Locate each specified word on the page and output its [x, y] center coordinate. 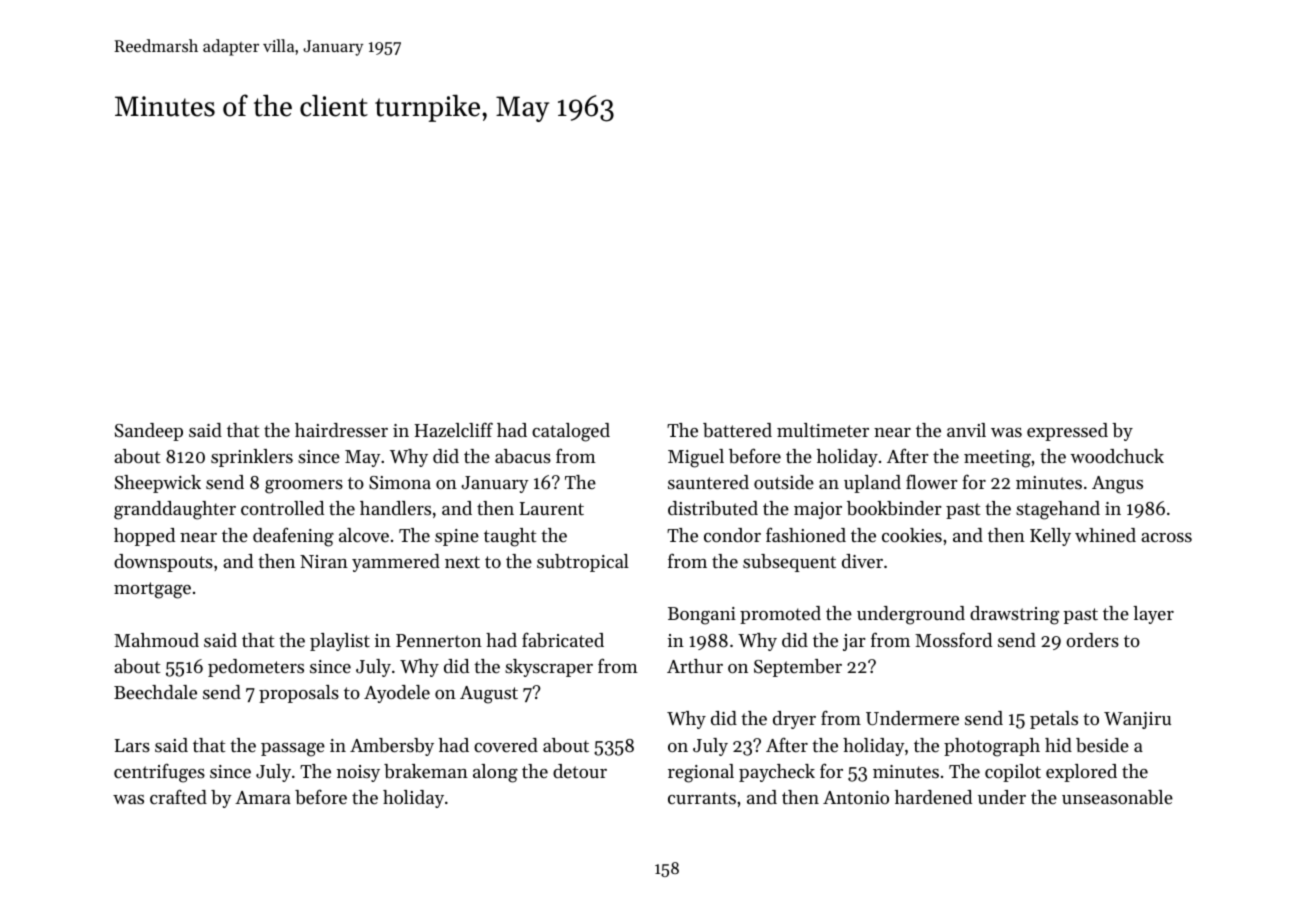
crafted [178, 796]
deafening [293, 537]
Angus [1117, 485]
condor [732, 535]
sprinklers [252, 458]
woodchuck [1117, 456]
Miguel [696, 458]
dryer [794, 720]
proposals [299, 694]
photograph [992, 747]
